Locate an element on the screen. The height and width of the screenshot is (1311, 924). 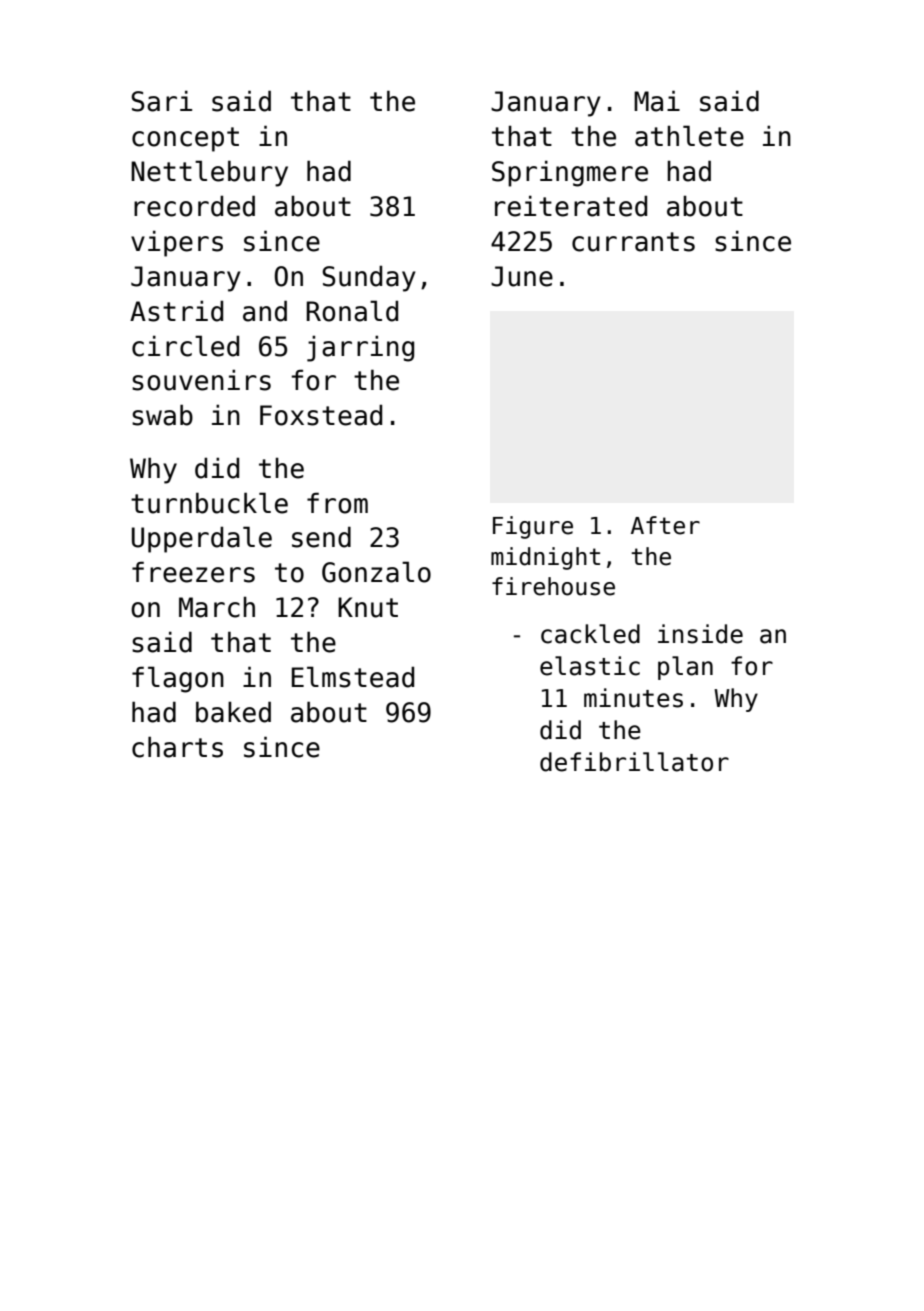
reiterated is located at coordinates (571, 206).
